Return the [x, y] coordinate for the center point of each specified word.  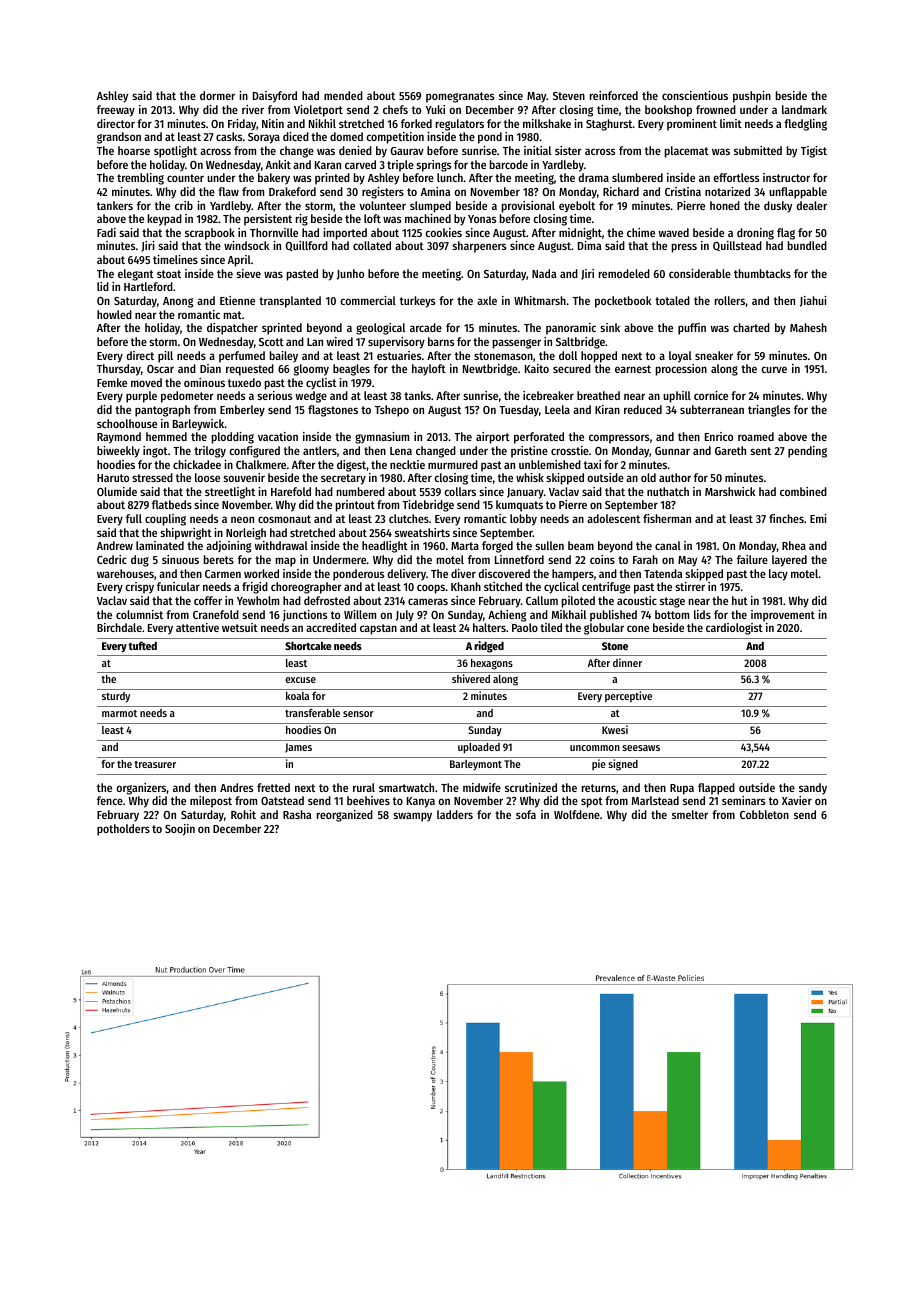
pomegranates [460, 97]
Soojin [180, 830]
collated [372, 245]
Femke [112, 382]
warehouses [125, 573]
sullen [549, 545]
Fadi [106, 232]
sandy [813, 789]
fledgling [805, 125]
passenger [517, 344]
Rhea [794, 545]
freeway [116, 111]
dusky [778, 207]
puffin [692, 329]
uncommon [595, 748]
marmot [119, 713]
